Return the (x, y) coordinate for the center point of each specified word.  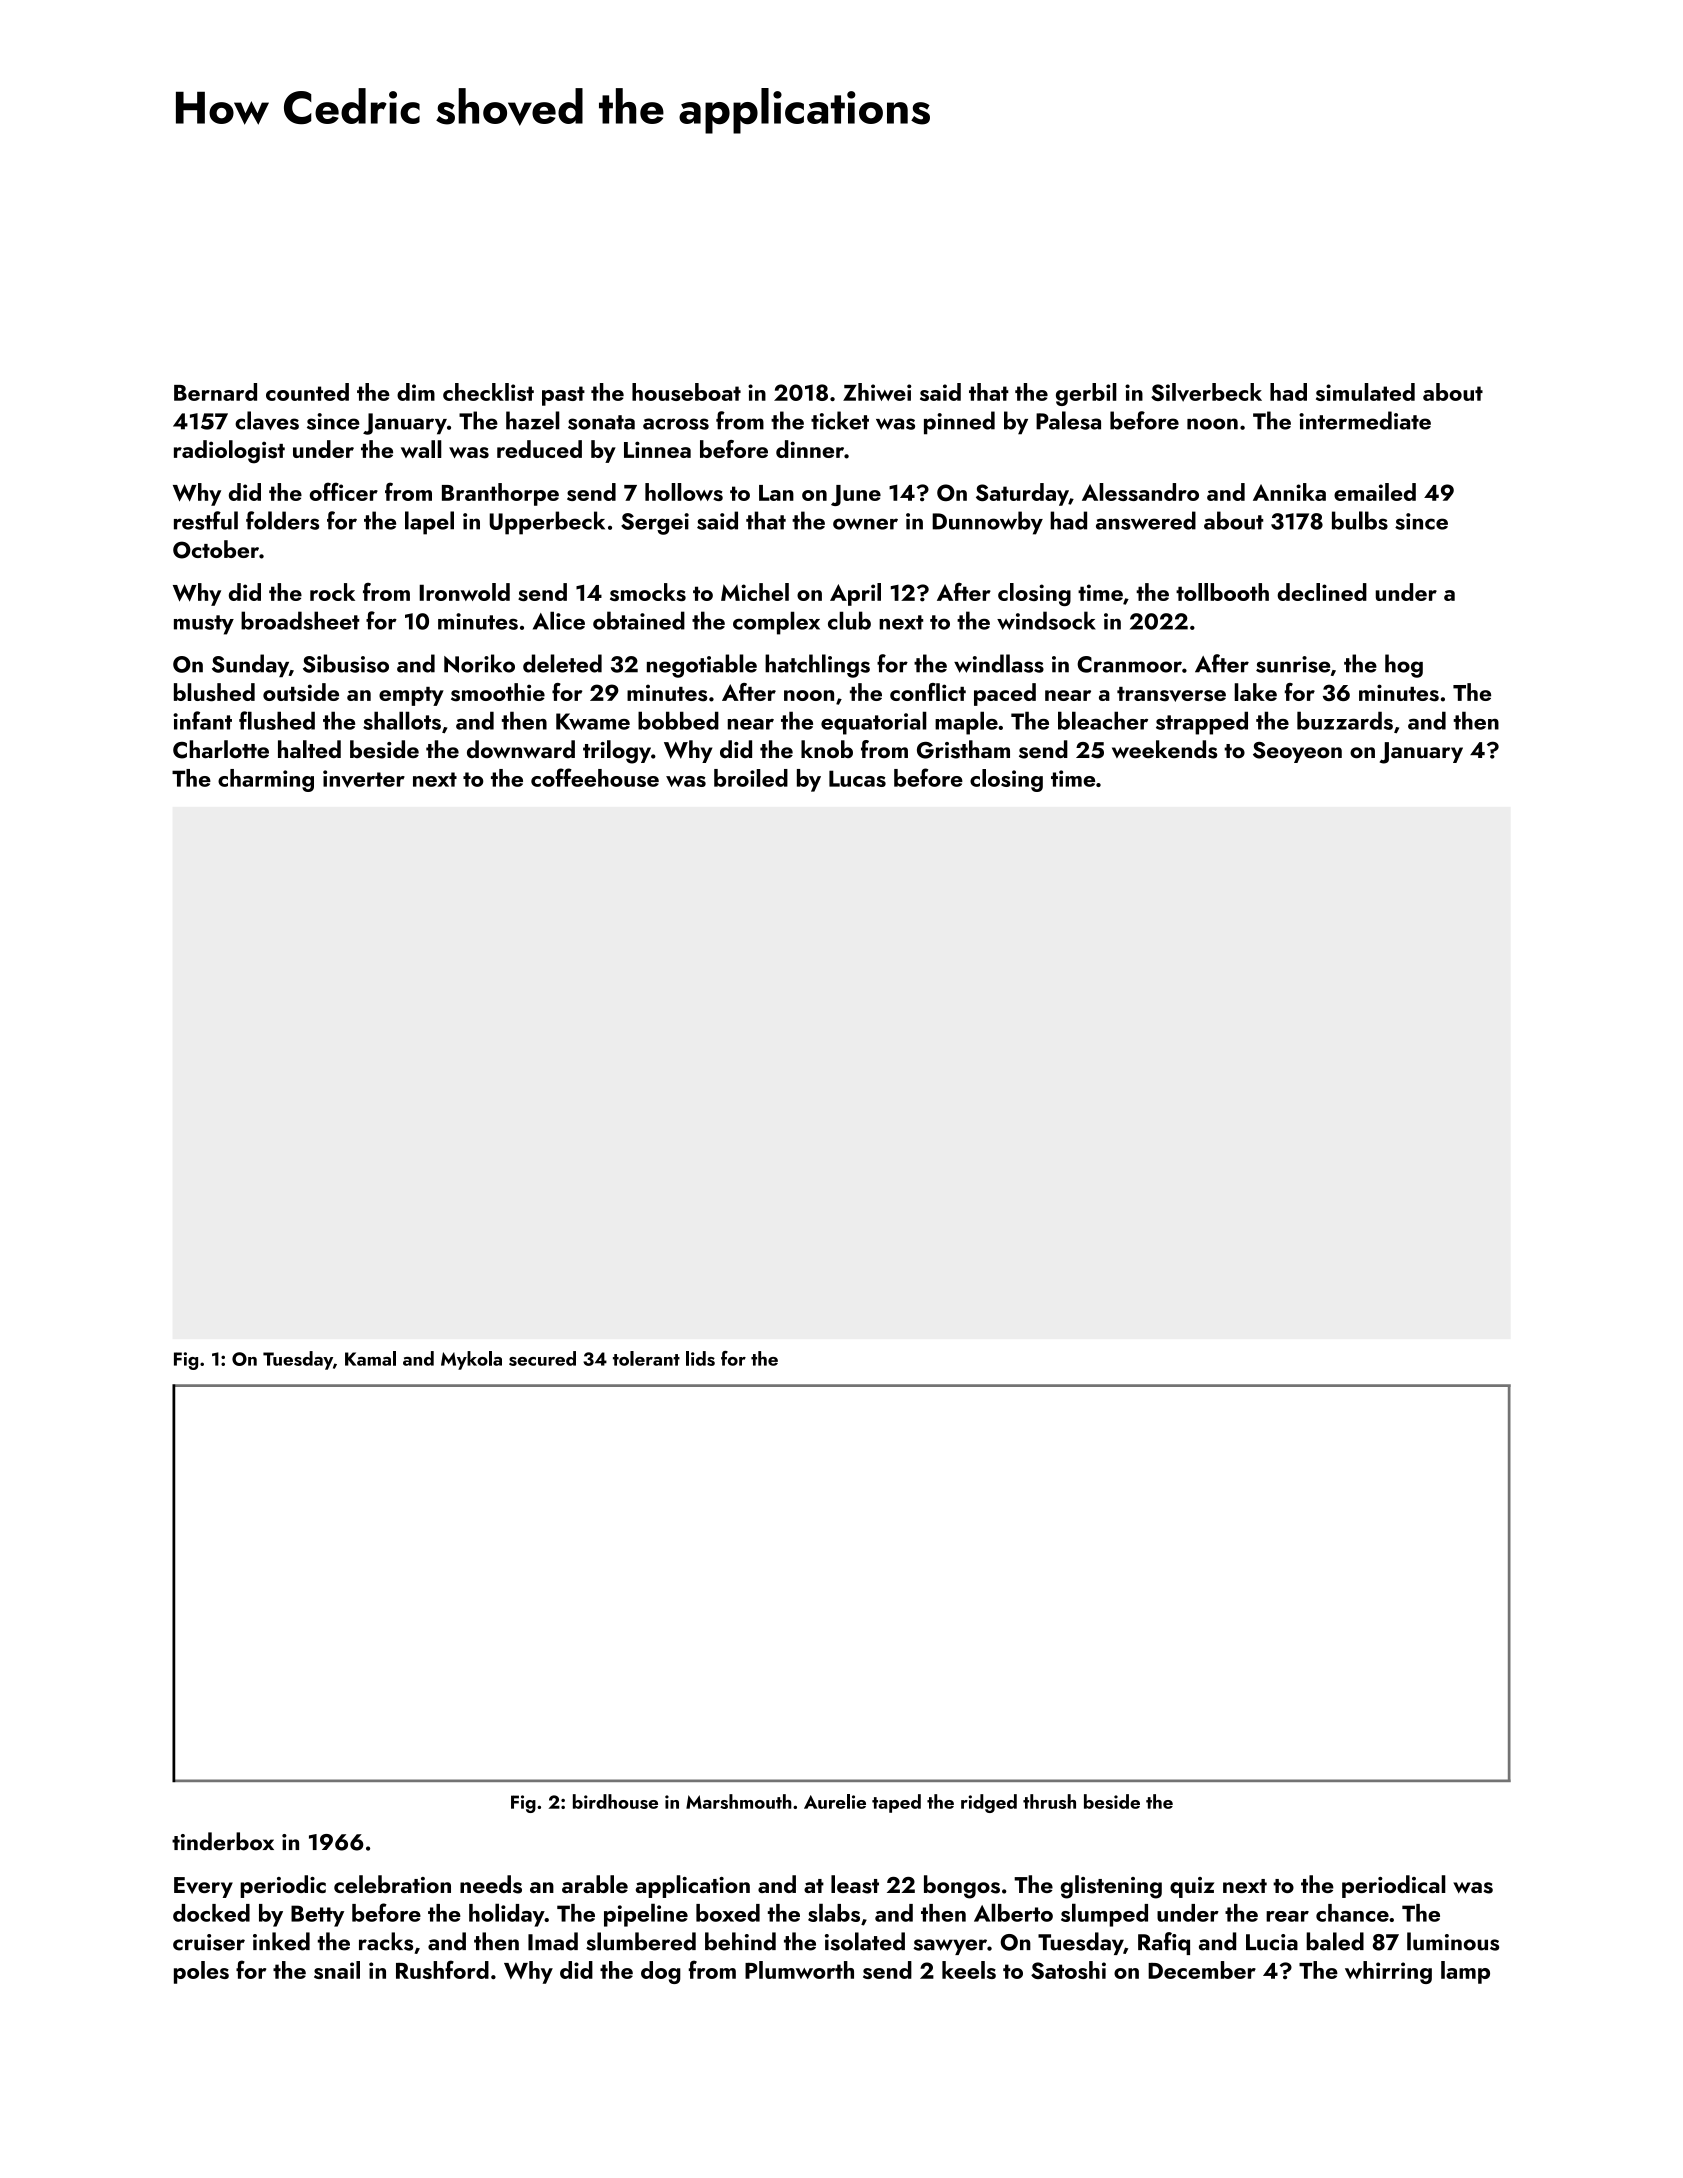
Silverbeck (1206, 392)
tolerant (646, 1358)
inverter (364, 779)
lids (700, 1358)
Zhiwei (877, 392)
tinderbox (223, 1841)
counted (307, 392)
